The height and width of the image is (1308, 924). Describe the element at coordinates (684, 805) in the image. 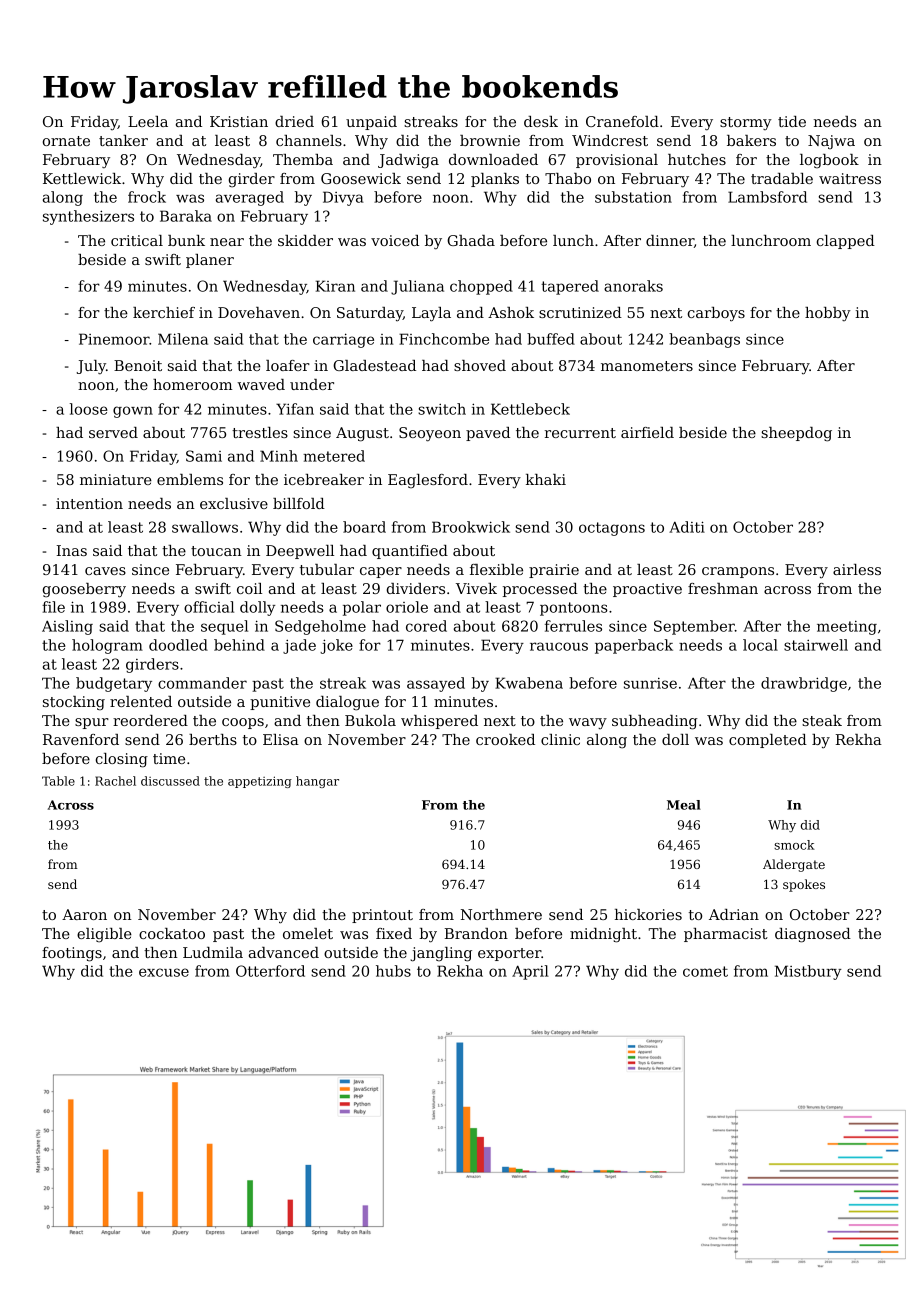

I see `Meal` at that location.
